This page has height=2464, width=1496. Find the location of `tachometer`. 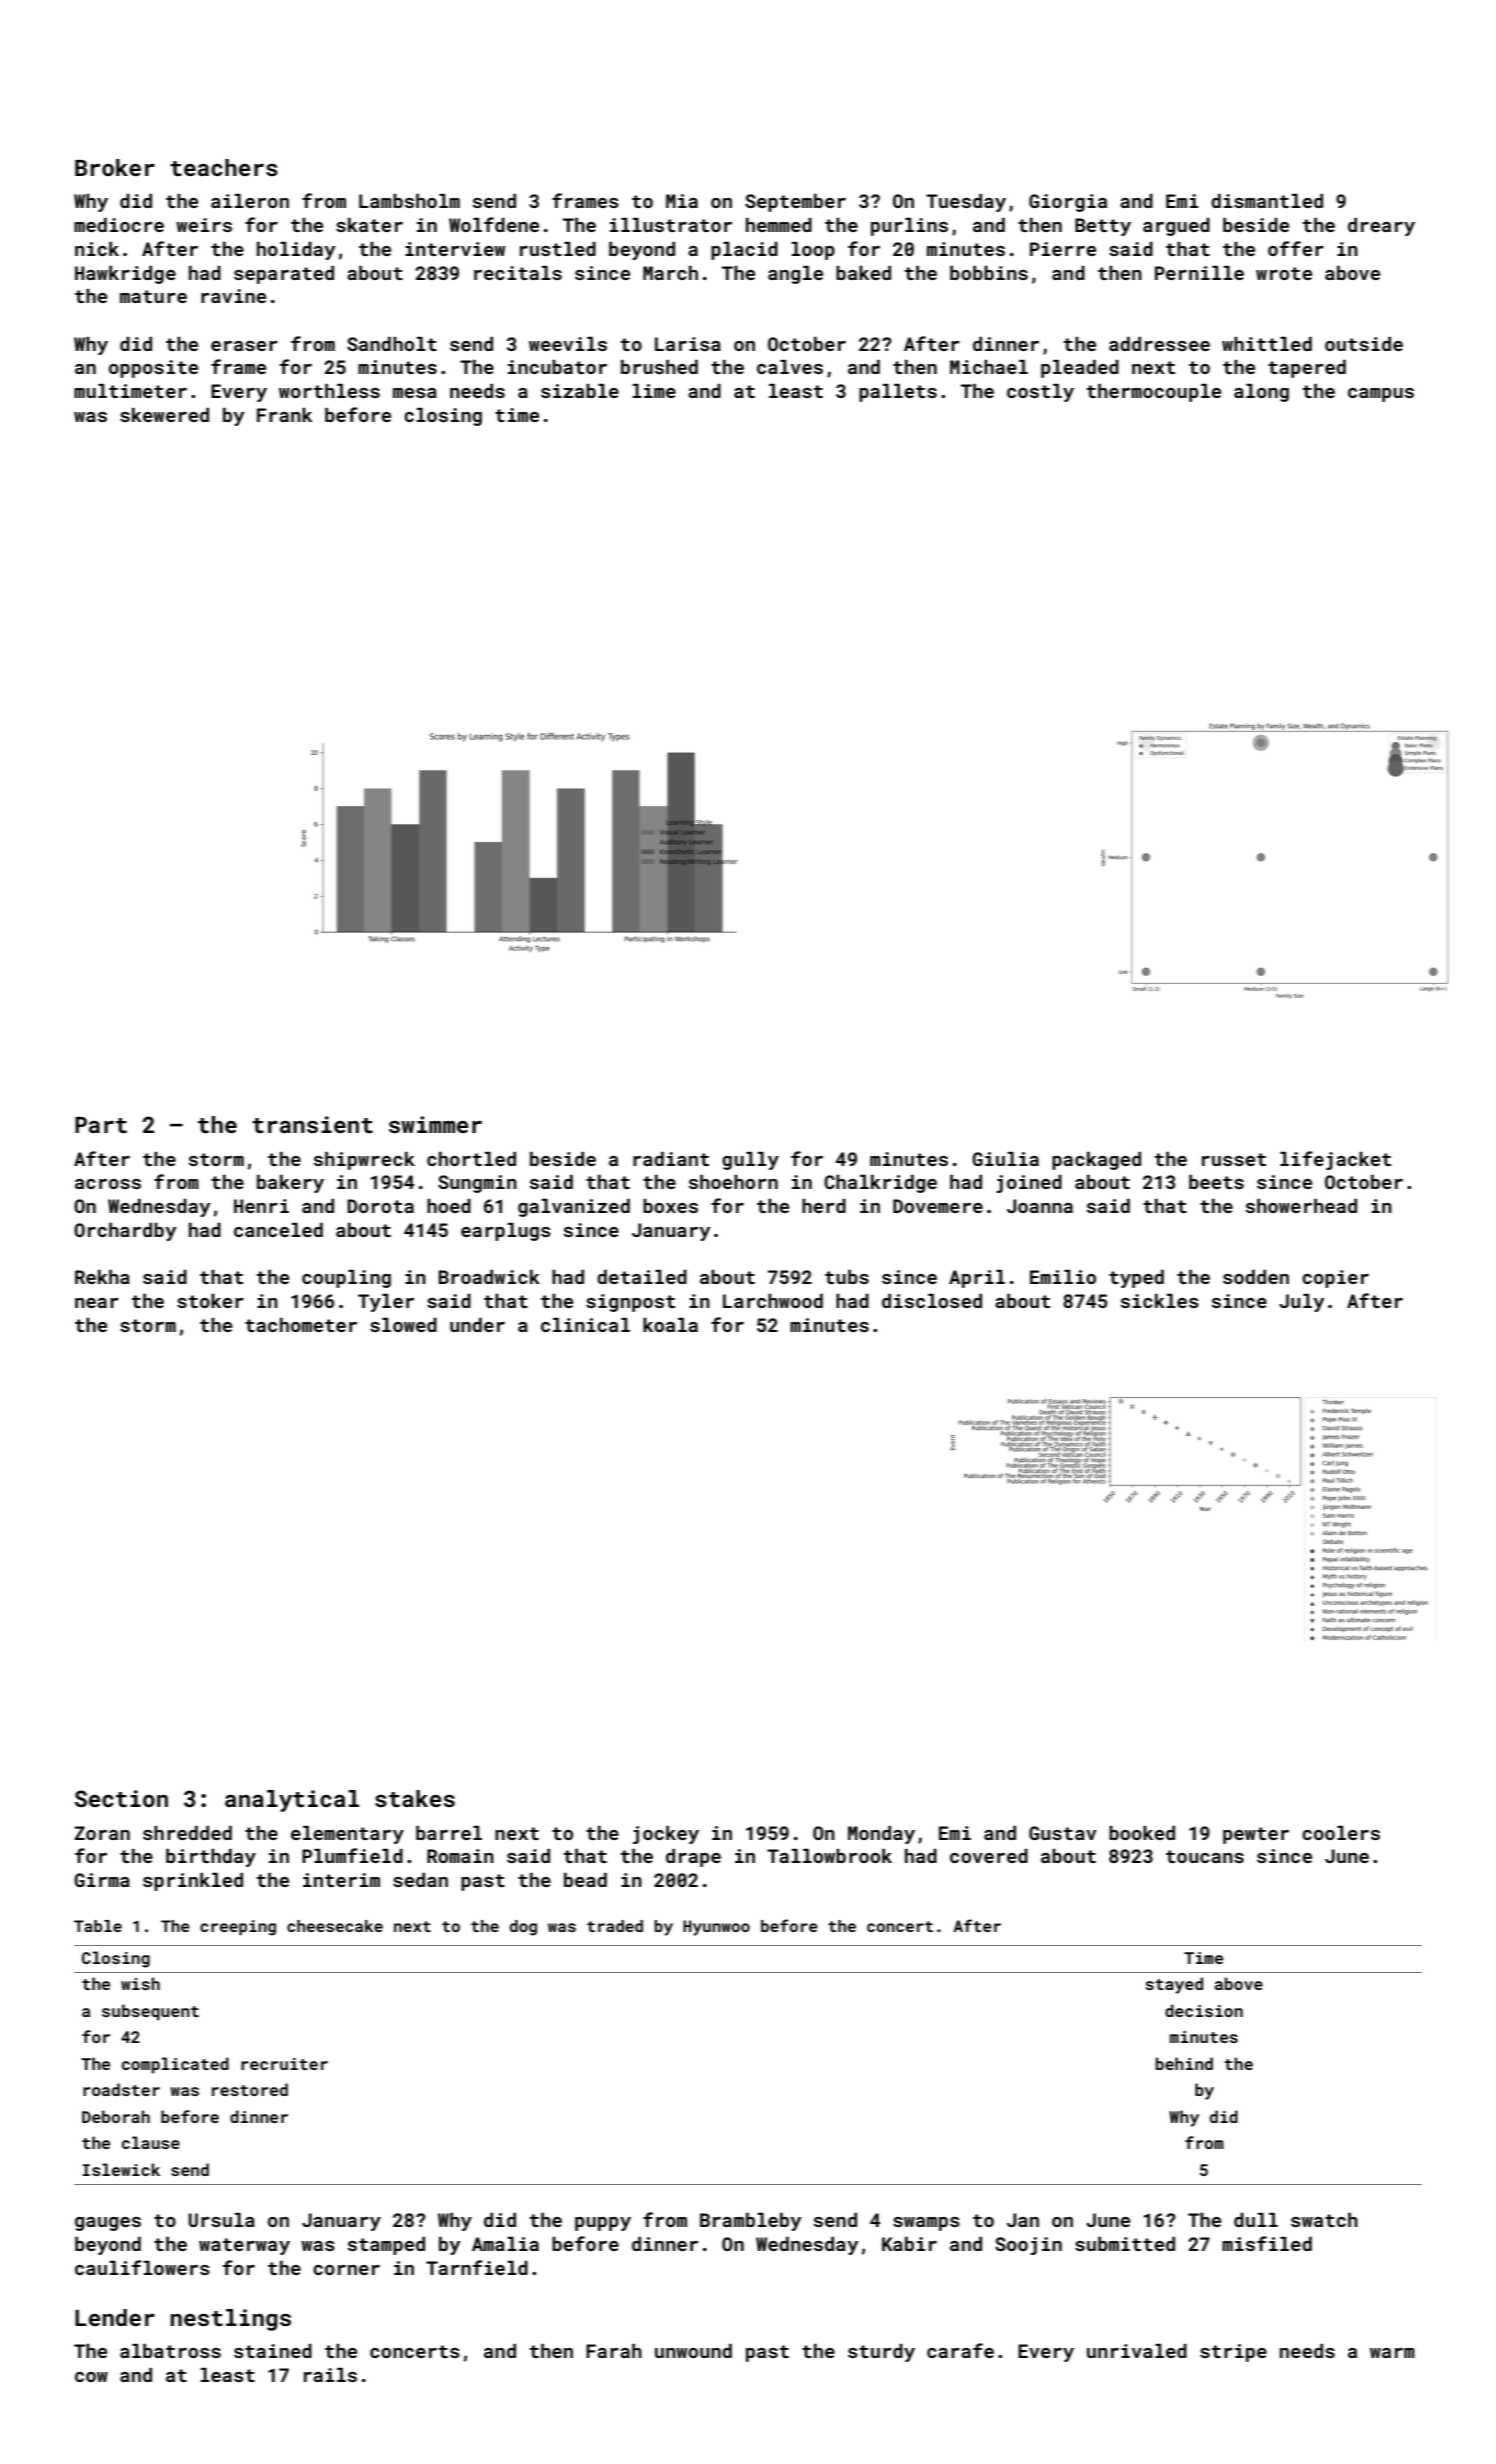

tachometer is located at coordinates (301, 1325).
